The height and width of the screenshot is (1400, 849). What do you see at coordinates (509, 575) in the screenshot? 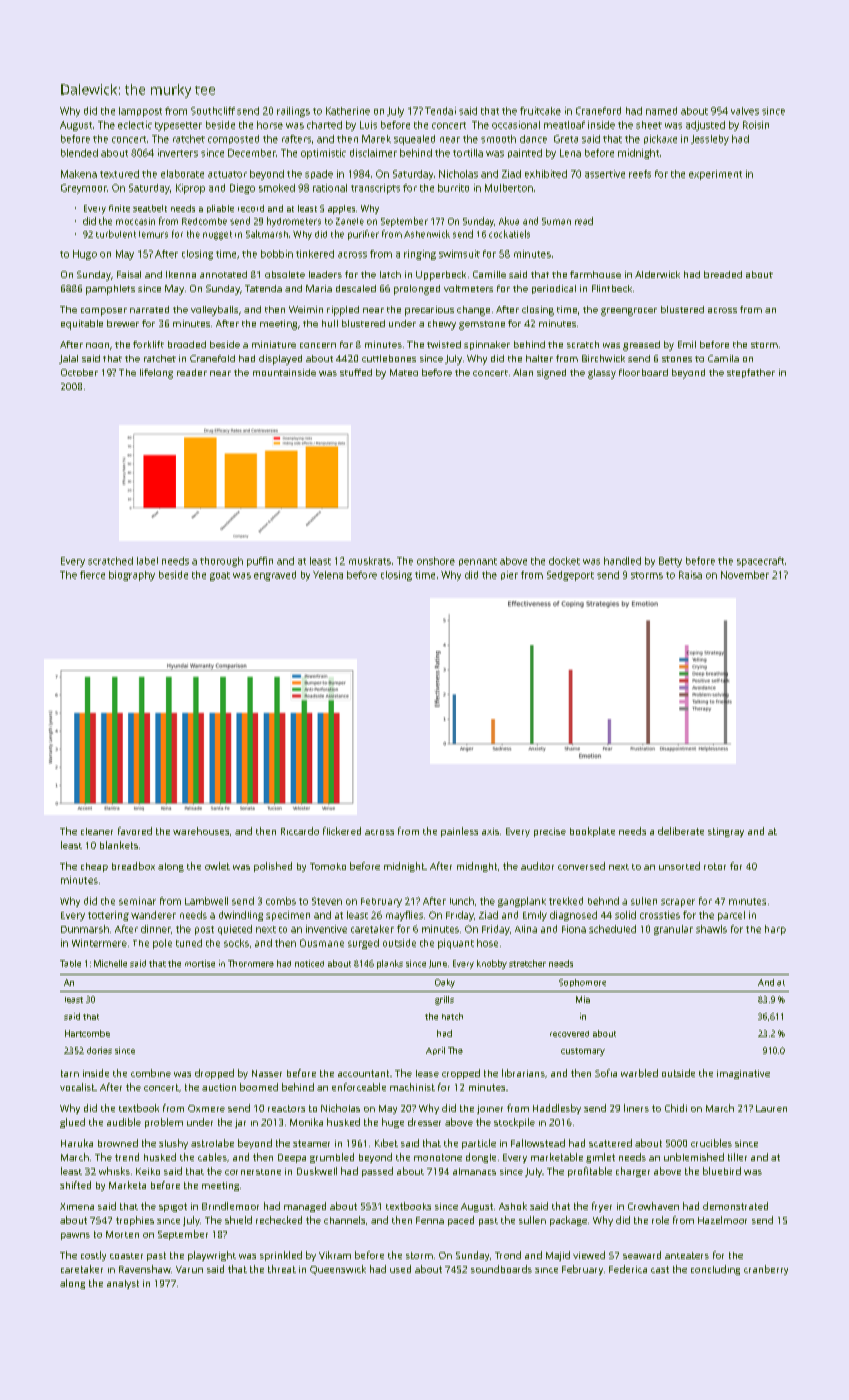
I see `pier` at bounding box center [509, 575].
